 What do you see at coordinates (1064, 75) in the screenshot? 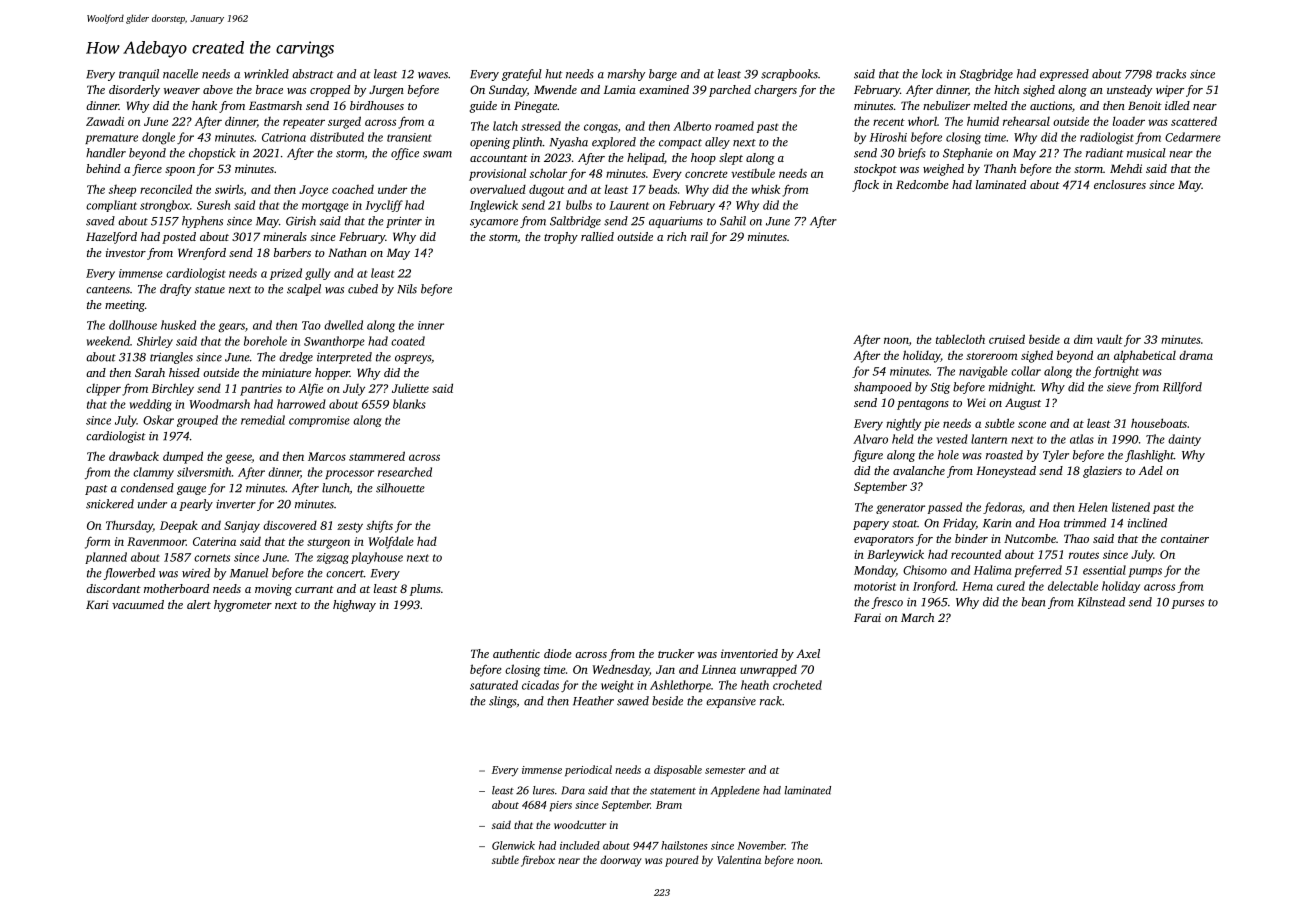
I see `expressed` at bounding box center [1064, 75].
